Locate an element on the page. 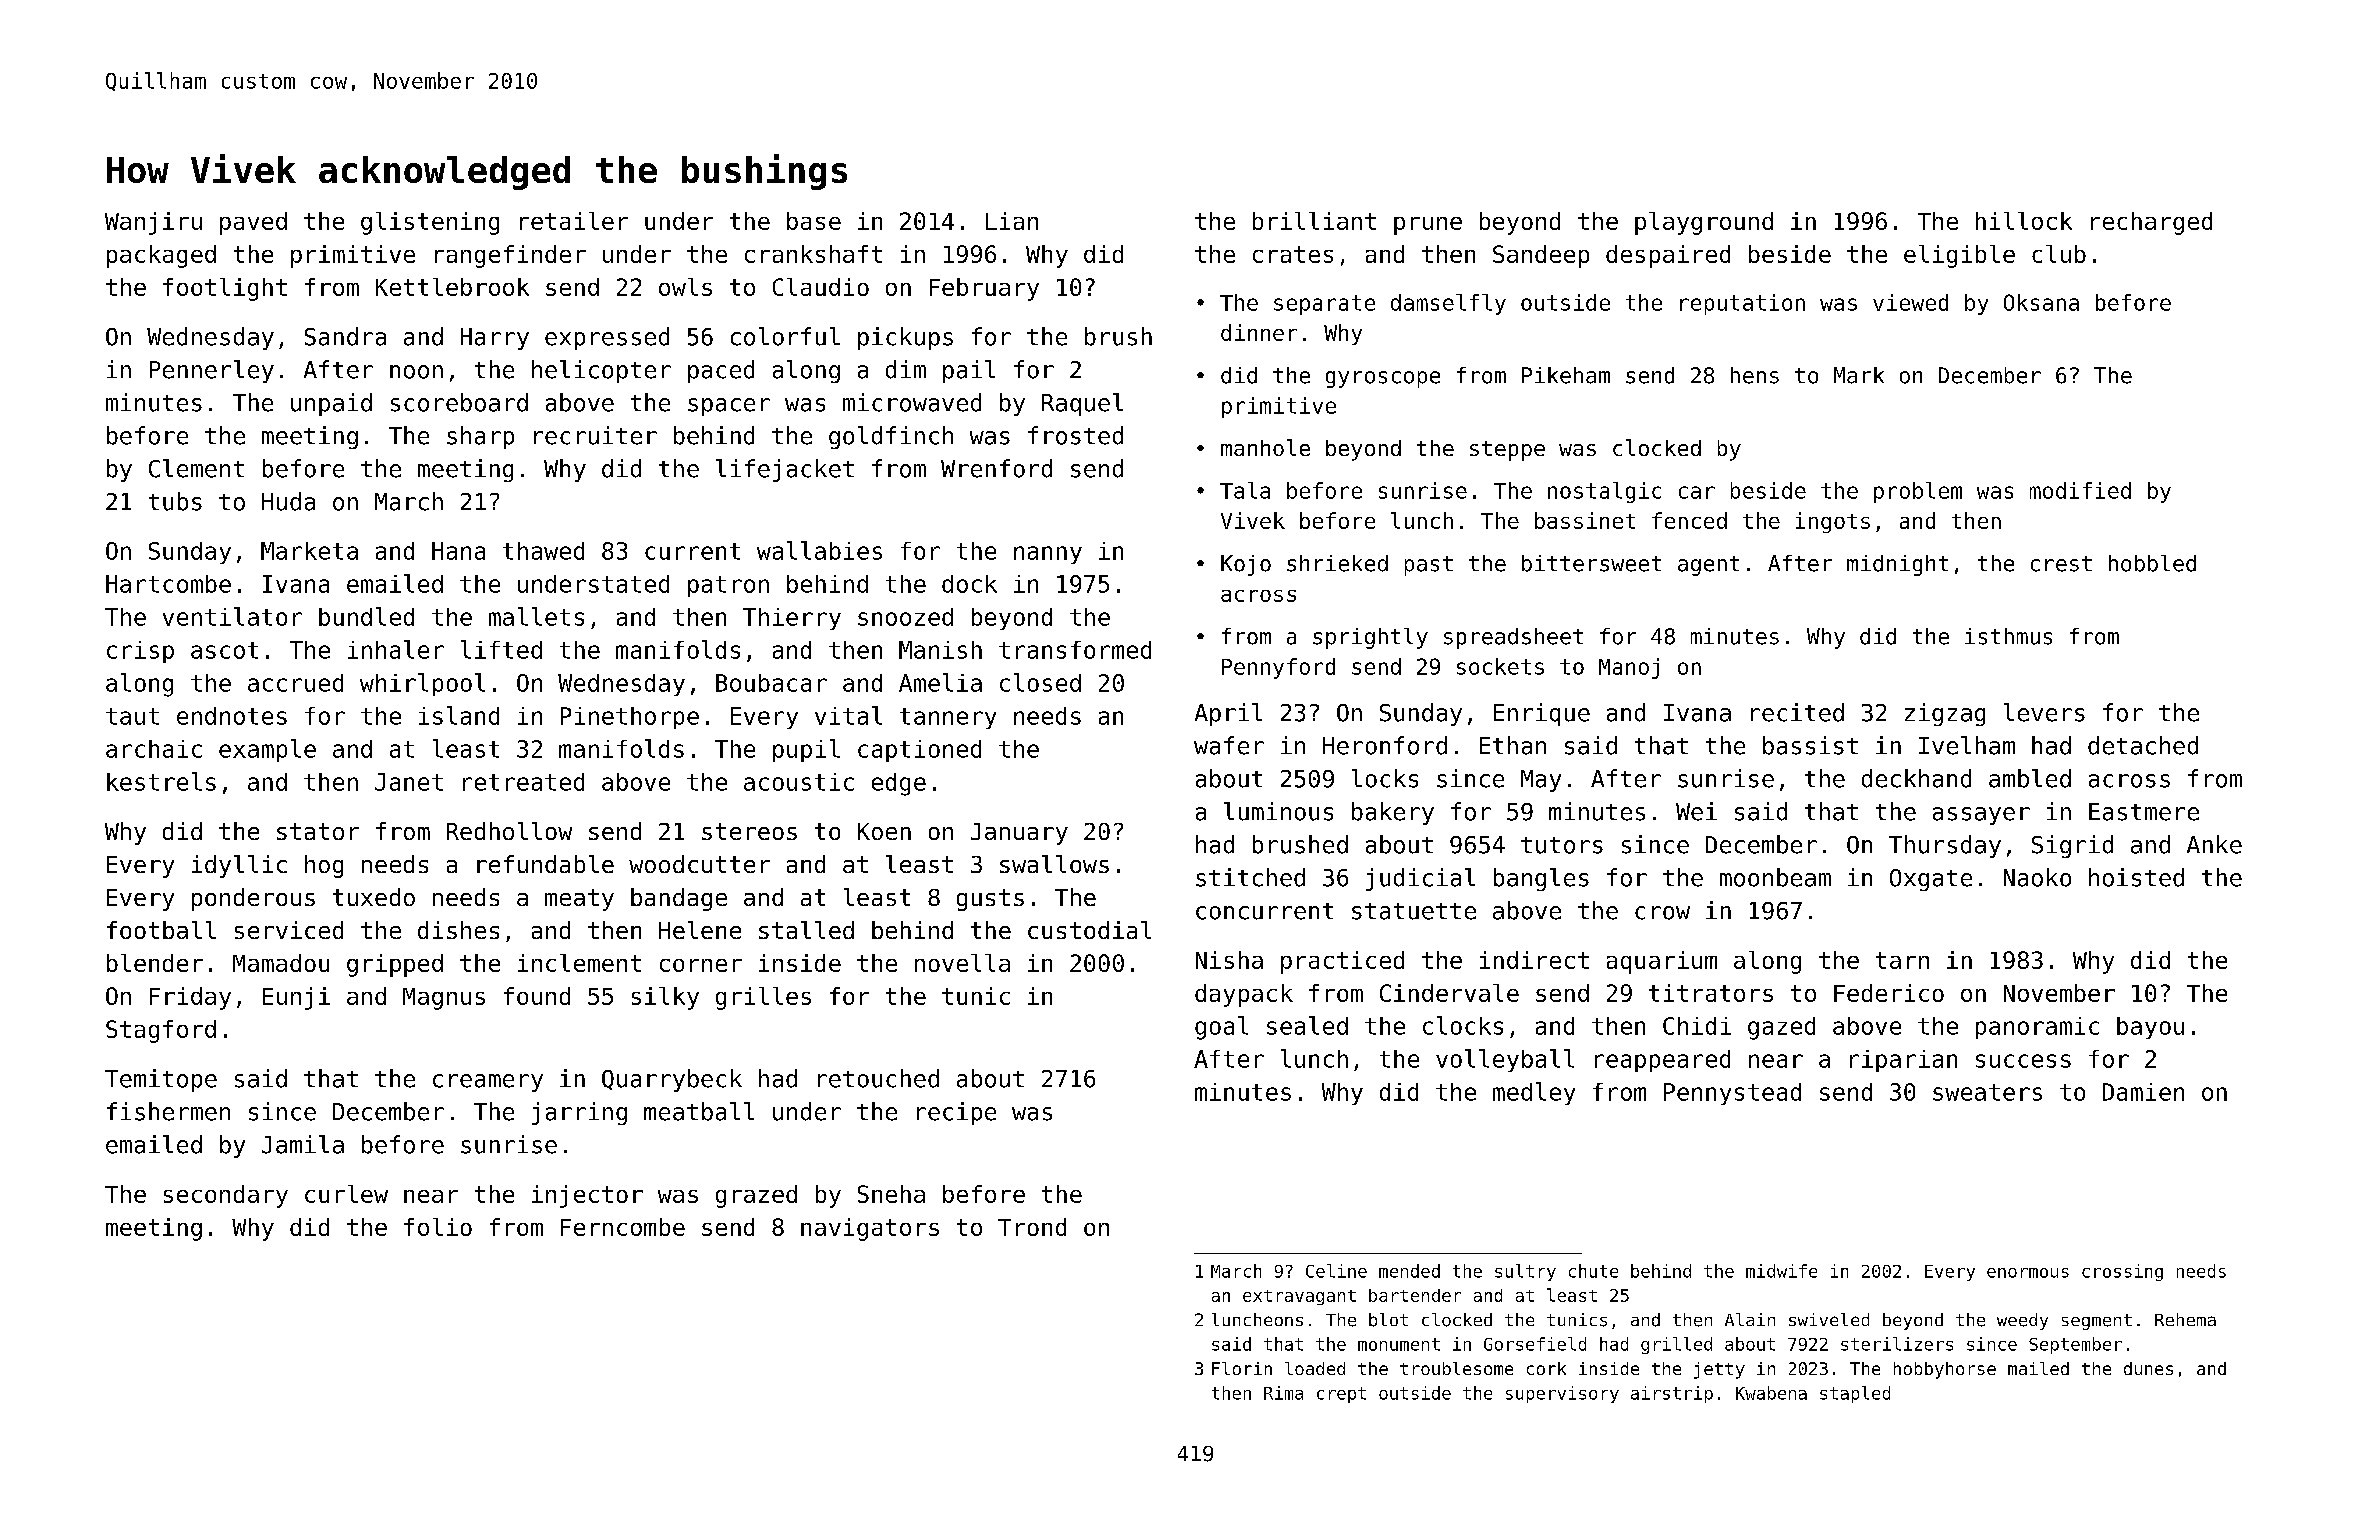 This page has height=1523, width=2353. titrators is located at coordinates (1711, 993).
